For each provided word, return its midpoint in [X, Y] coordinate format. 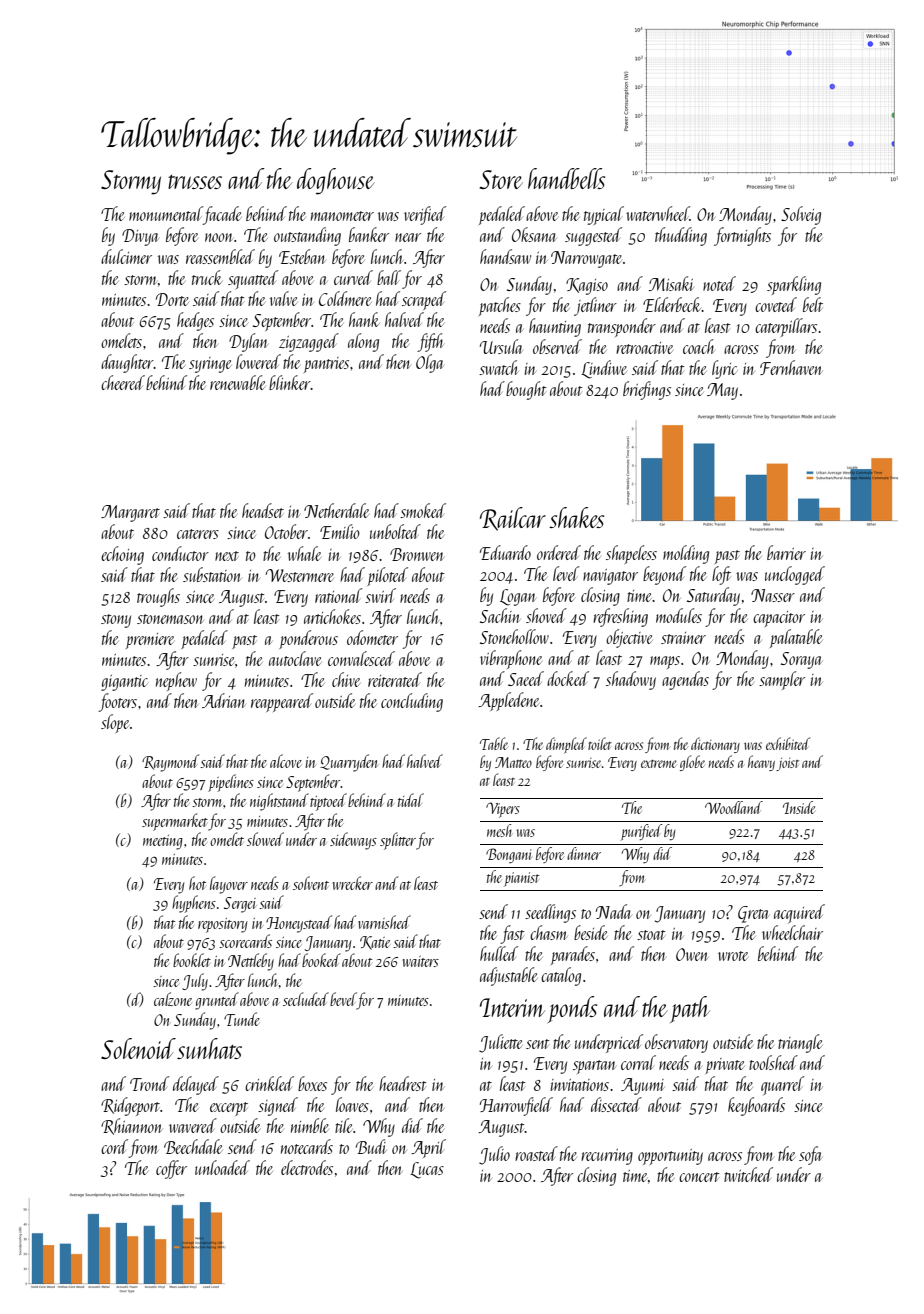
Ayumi [643, 1086]
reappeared [282, 702]
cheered [123, 382]
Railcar [513, 519]
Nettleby [251, 962]
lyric [724, 369]
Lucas [427, 1170]
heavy [761, 763]
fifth [430, 342]
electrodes [307, 1167]
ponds [572, 1009]
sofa [810, 1155]
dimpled [566, 745]
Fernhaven [791, 367]
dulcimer [126, 256]
